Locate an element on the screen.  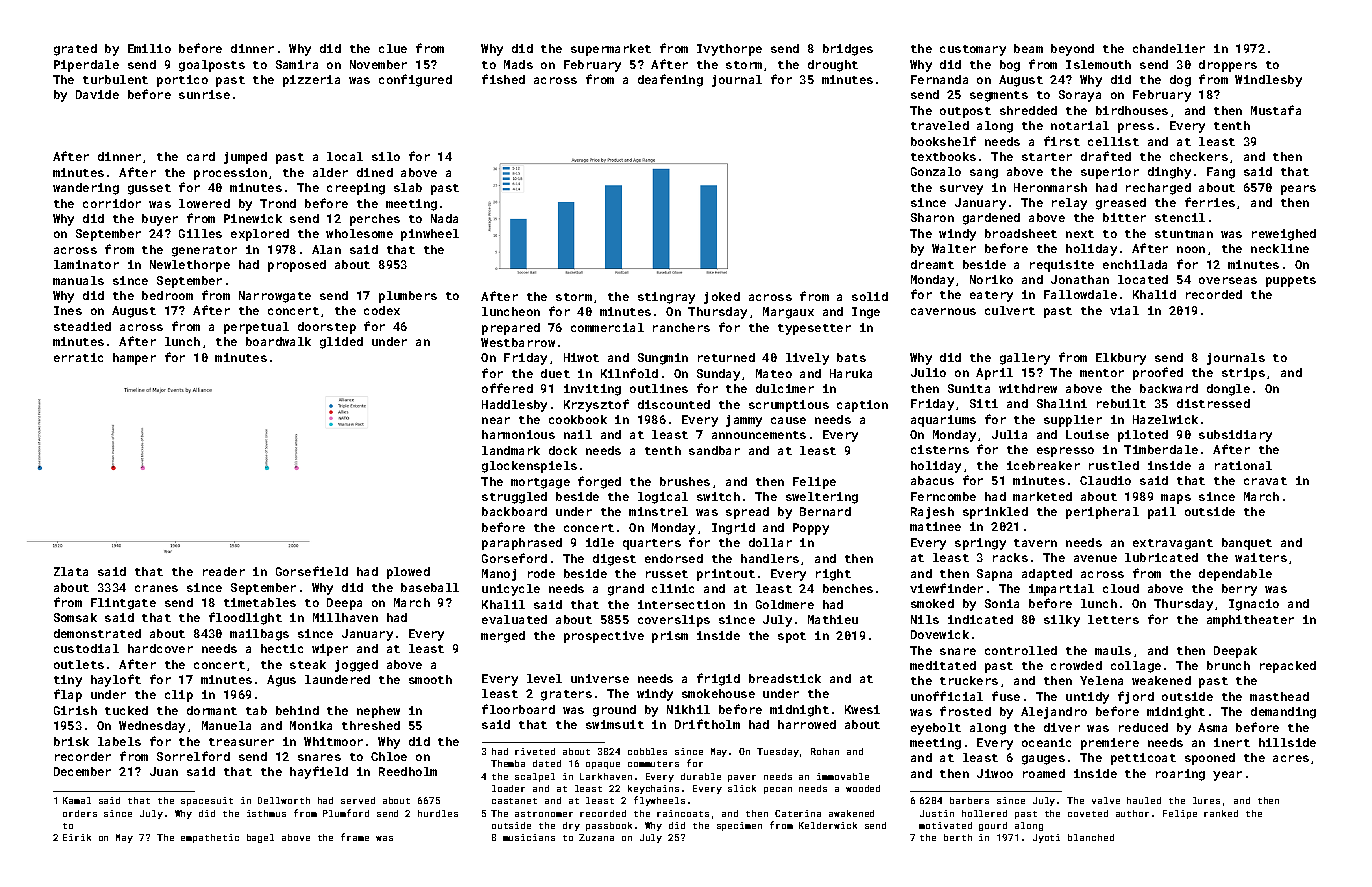
goalposts is located at coordinates (212, 66).
